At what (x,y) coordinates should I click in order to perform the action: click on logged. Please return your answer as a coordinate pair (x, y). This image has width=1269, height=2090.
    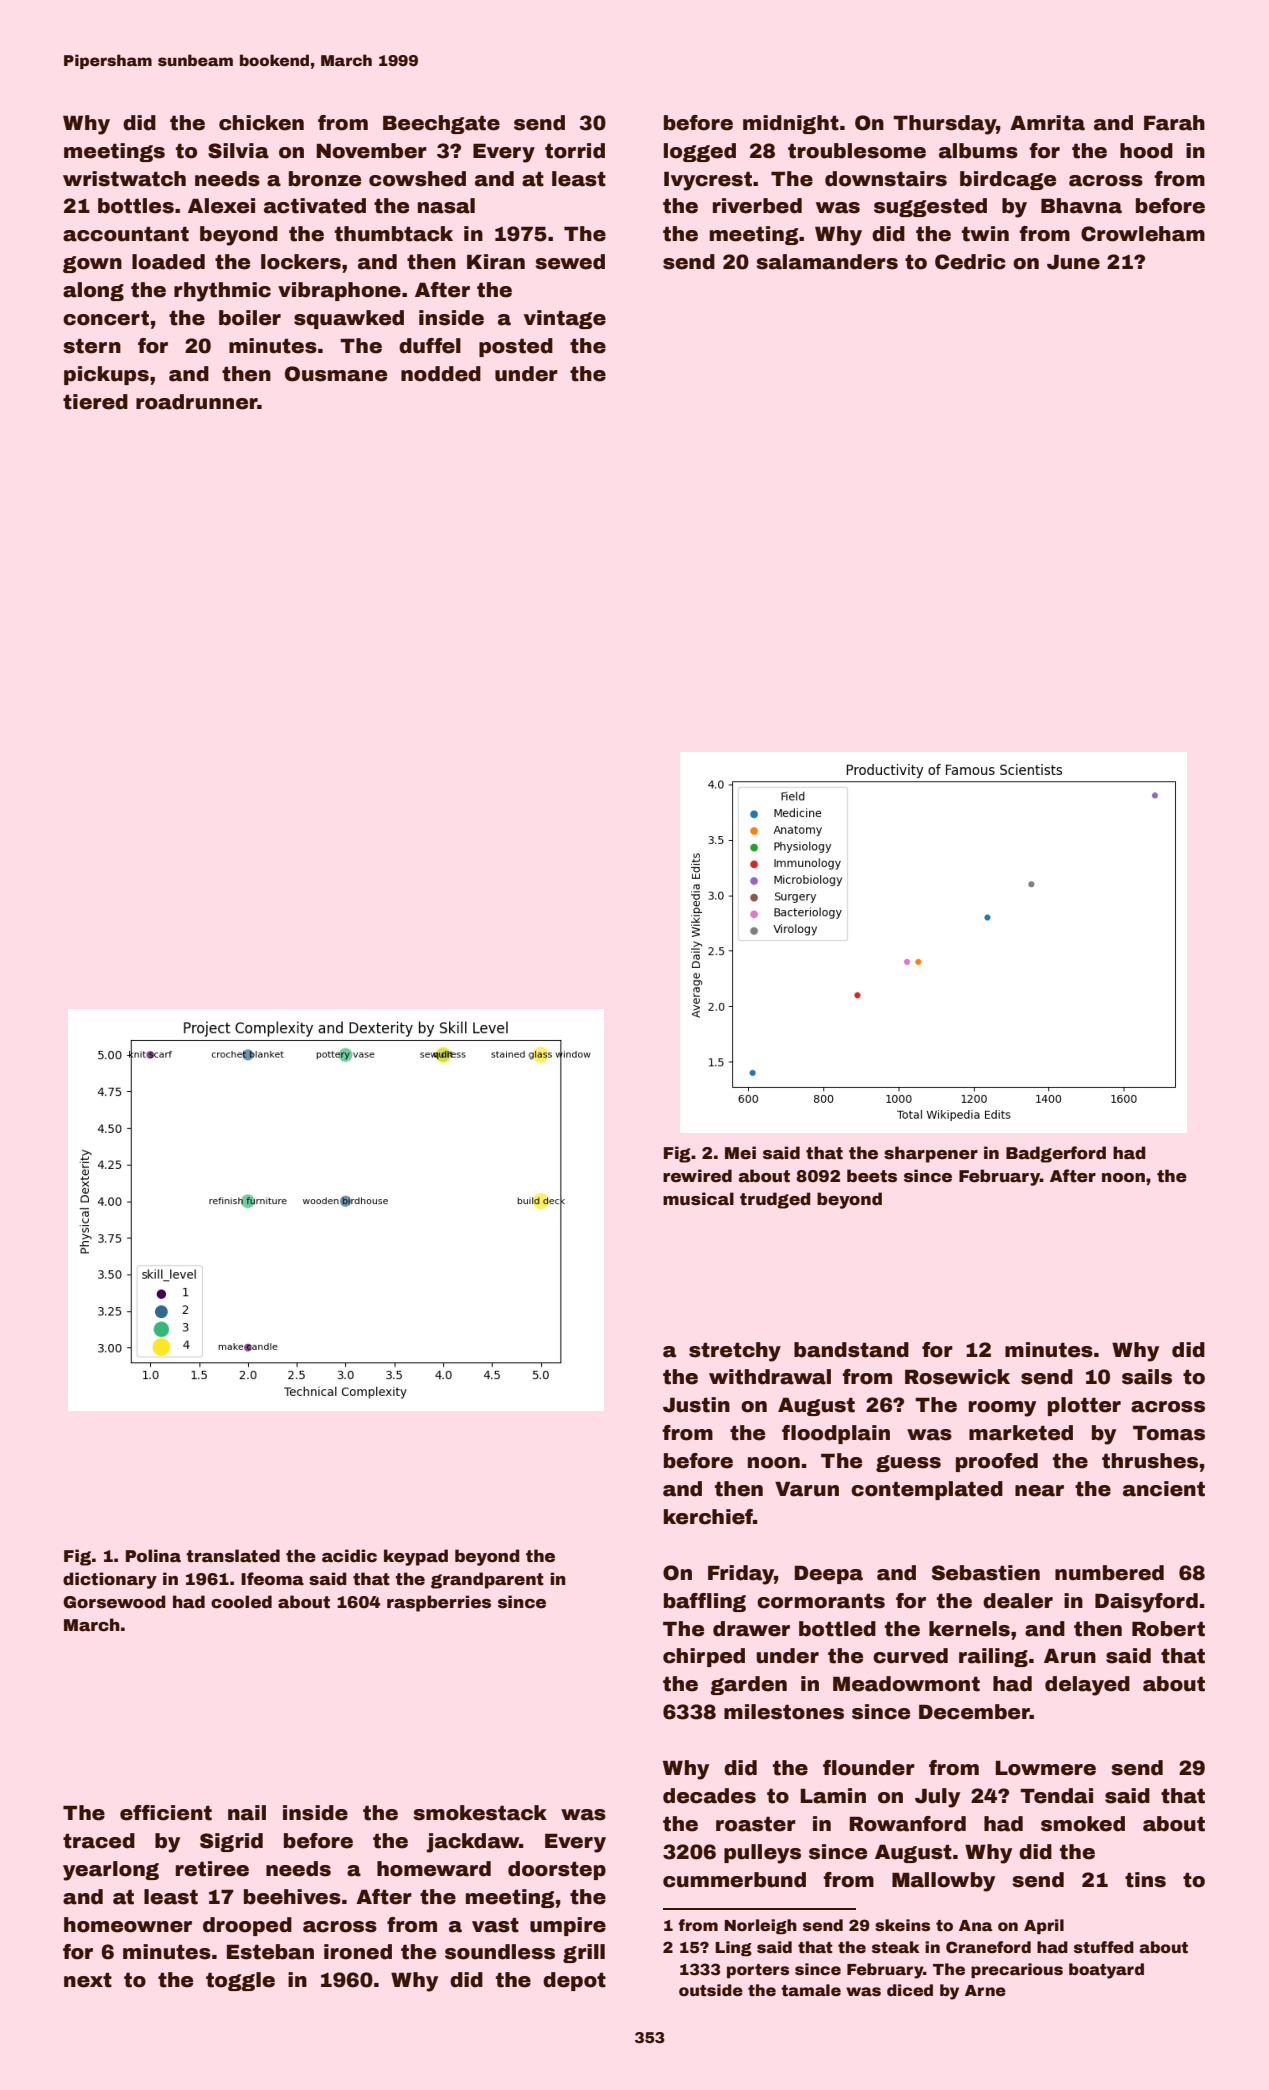
    Looking at the image, I should click on (700, 152).
